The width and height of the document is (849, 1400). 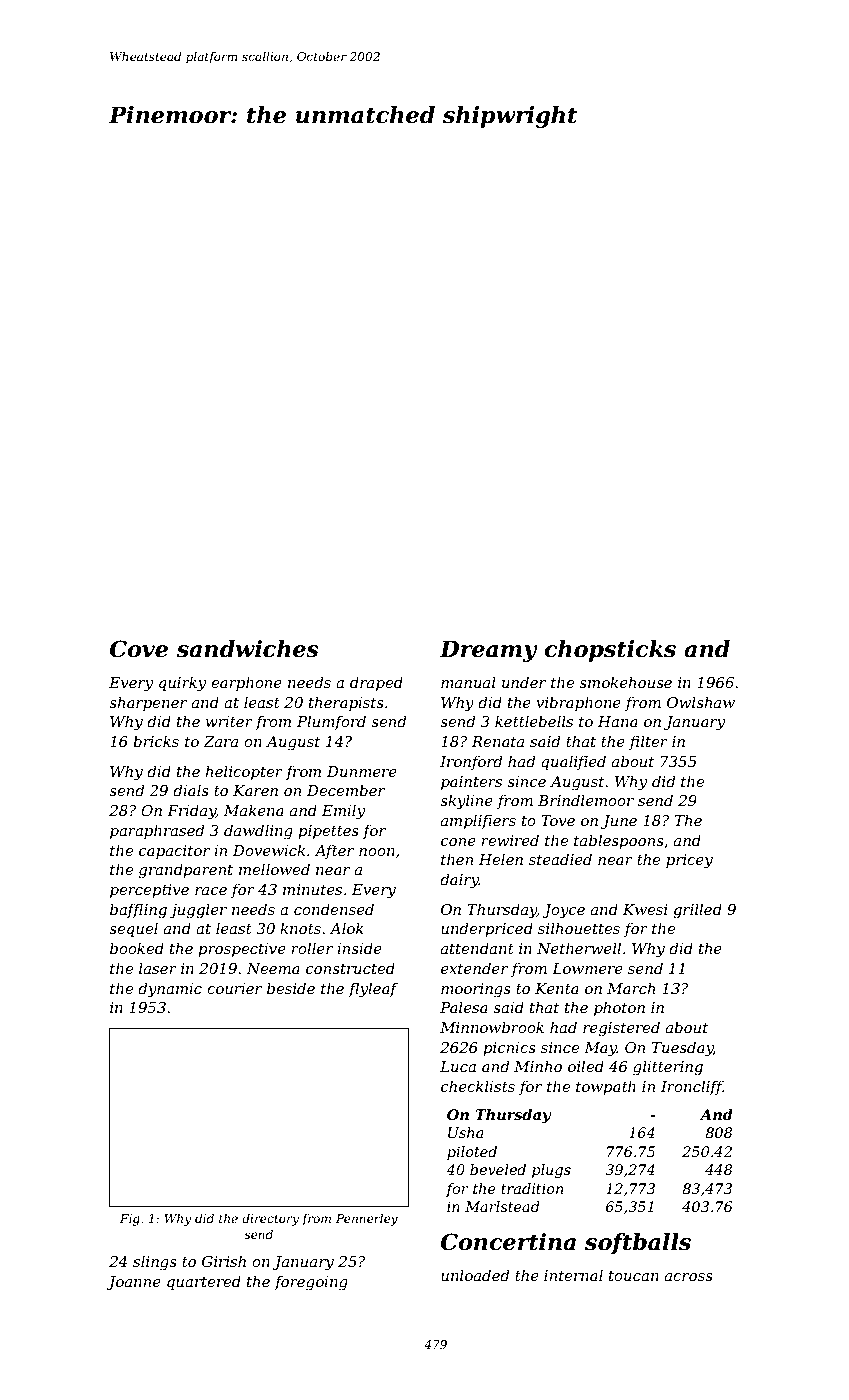 What do you see at coordinates (689, 1277) in the document?
I see `across` at bounding box center [689, 1277].
